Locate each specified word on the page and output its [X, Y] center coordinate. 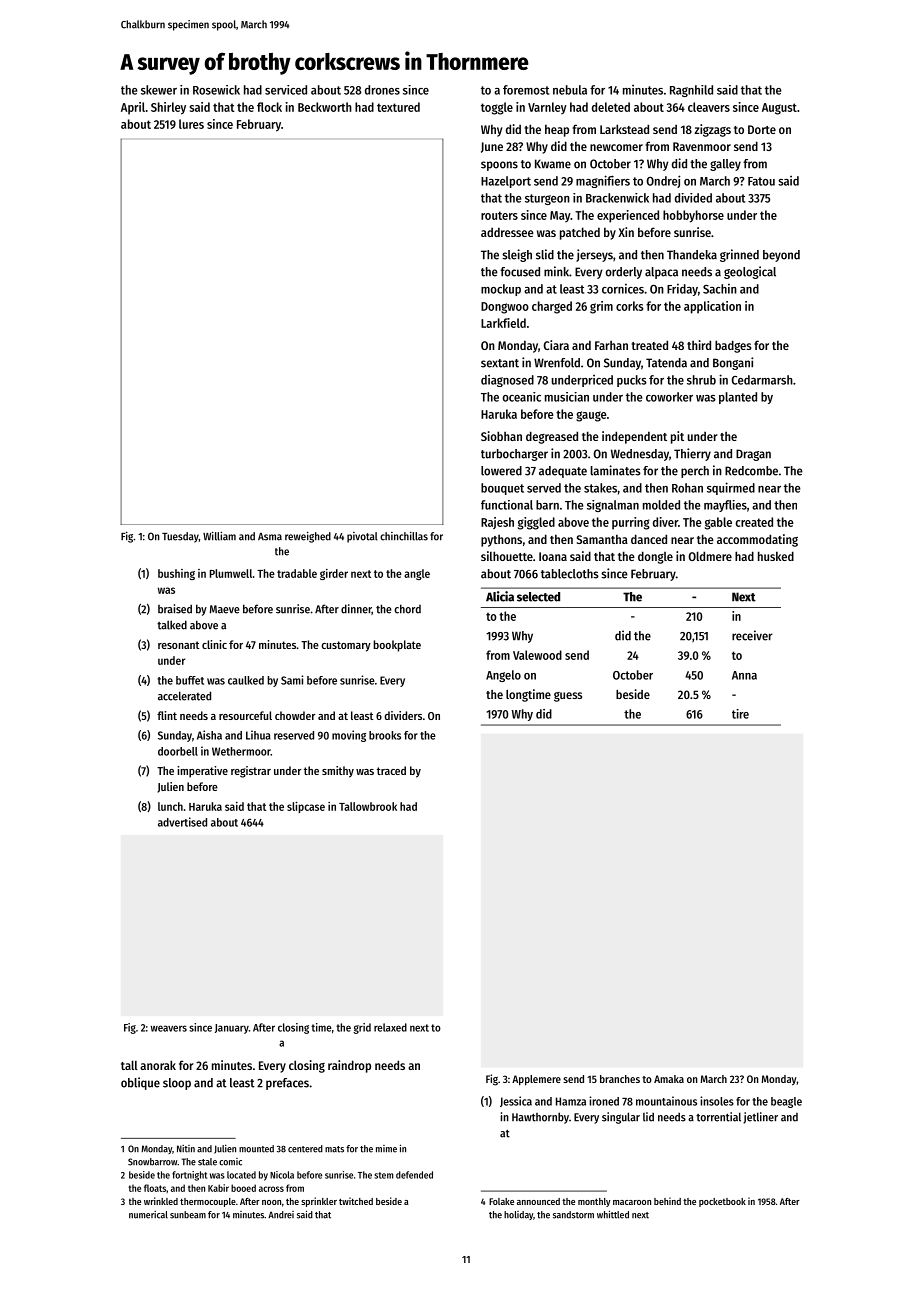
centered [305, 1149]
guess [568, 697]
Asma [270, 537]
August [779, 109]
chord [407, 609]
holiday [518, 1215]
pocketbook [722, 1202]
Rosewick [216, 90]
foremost [526, 90]
